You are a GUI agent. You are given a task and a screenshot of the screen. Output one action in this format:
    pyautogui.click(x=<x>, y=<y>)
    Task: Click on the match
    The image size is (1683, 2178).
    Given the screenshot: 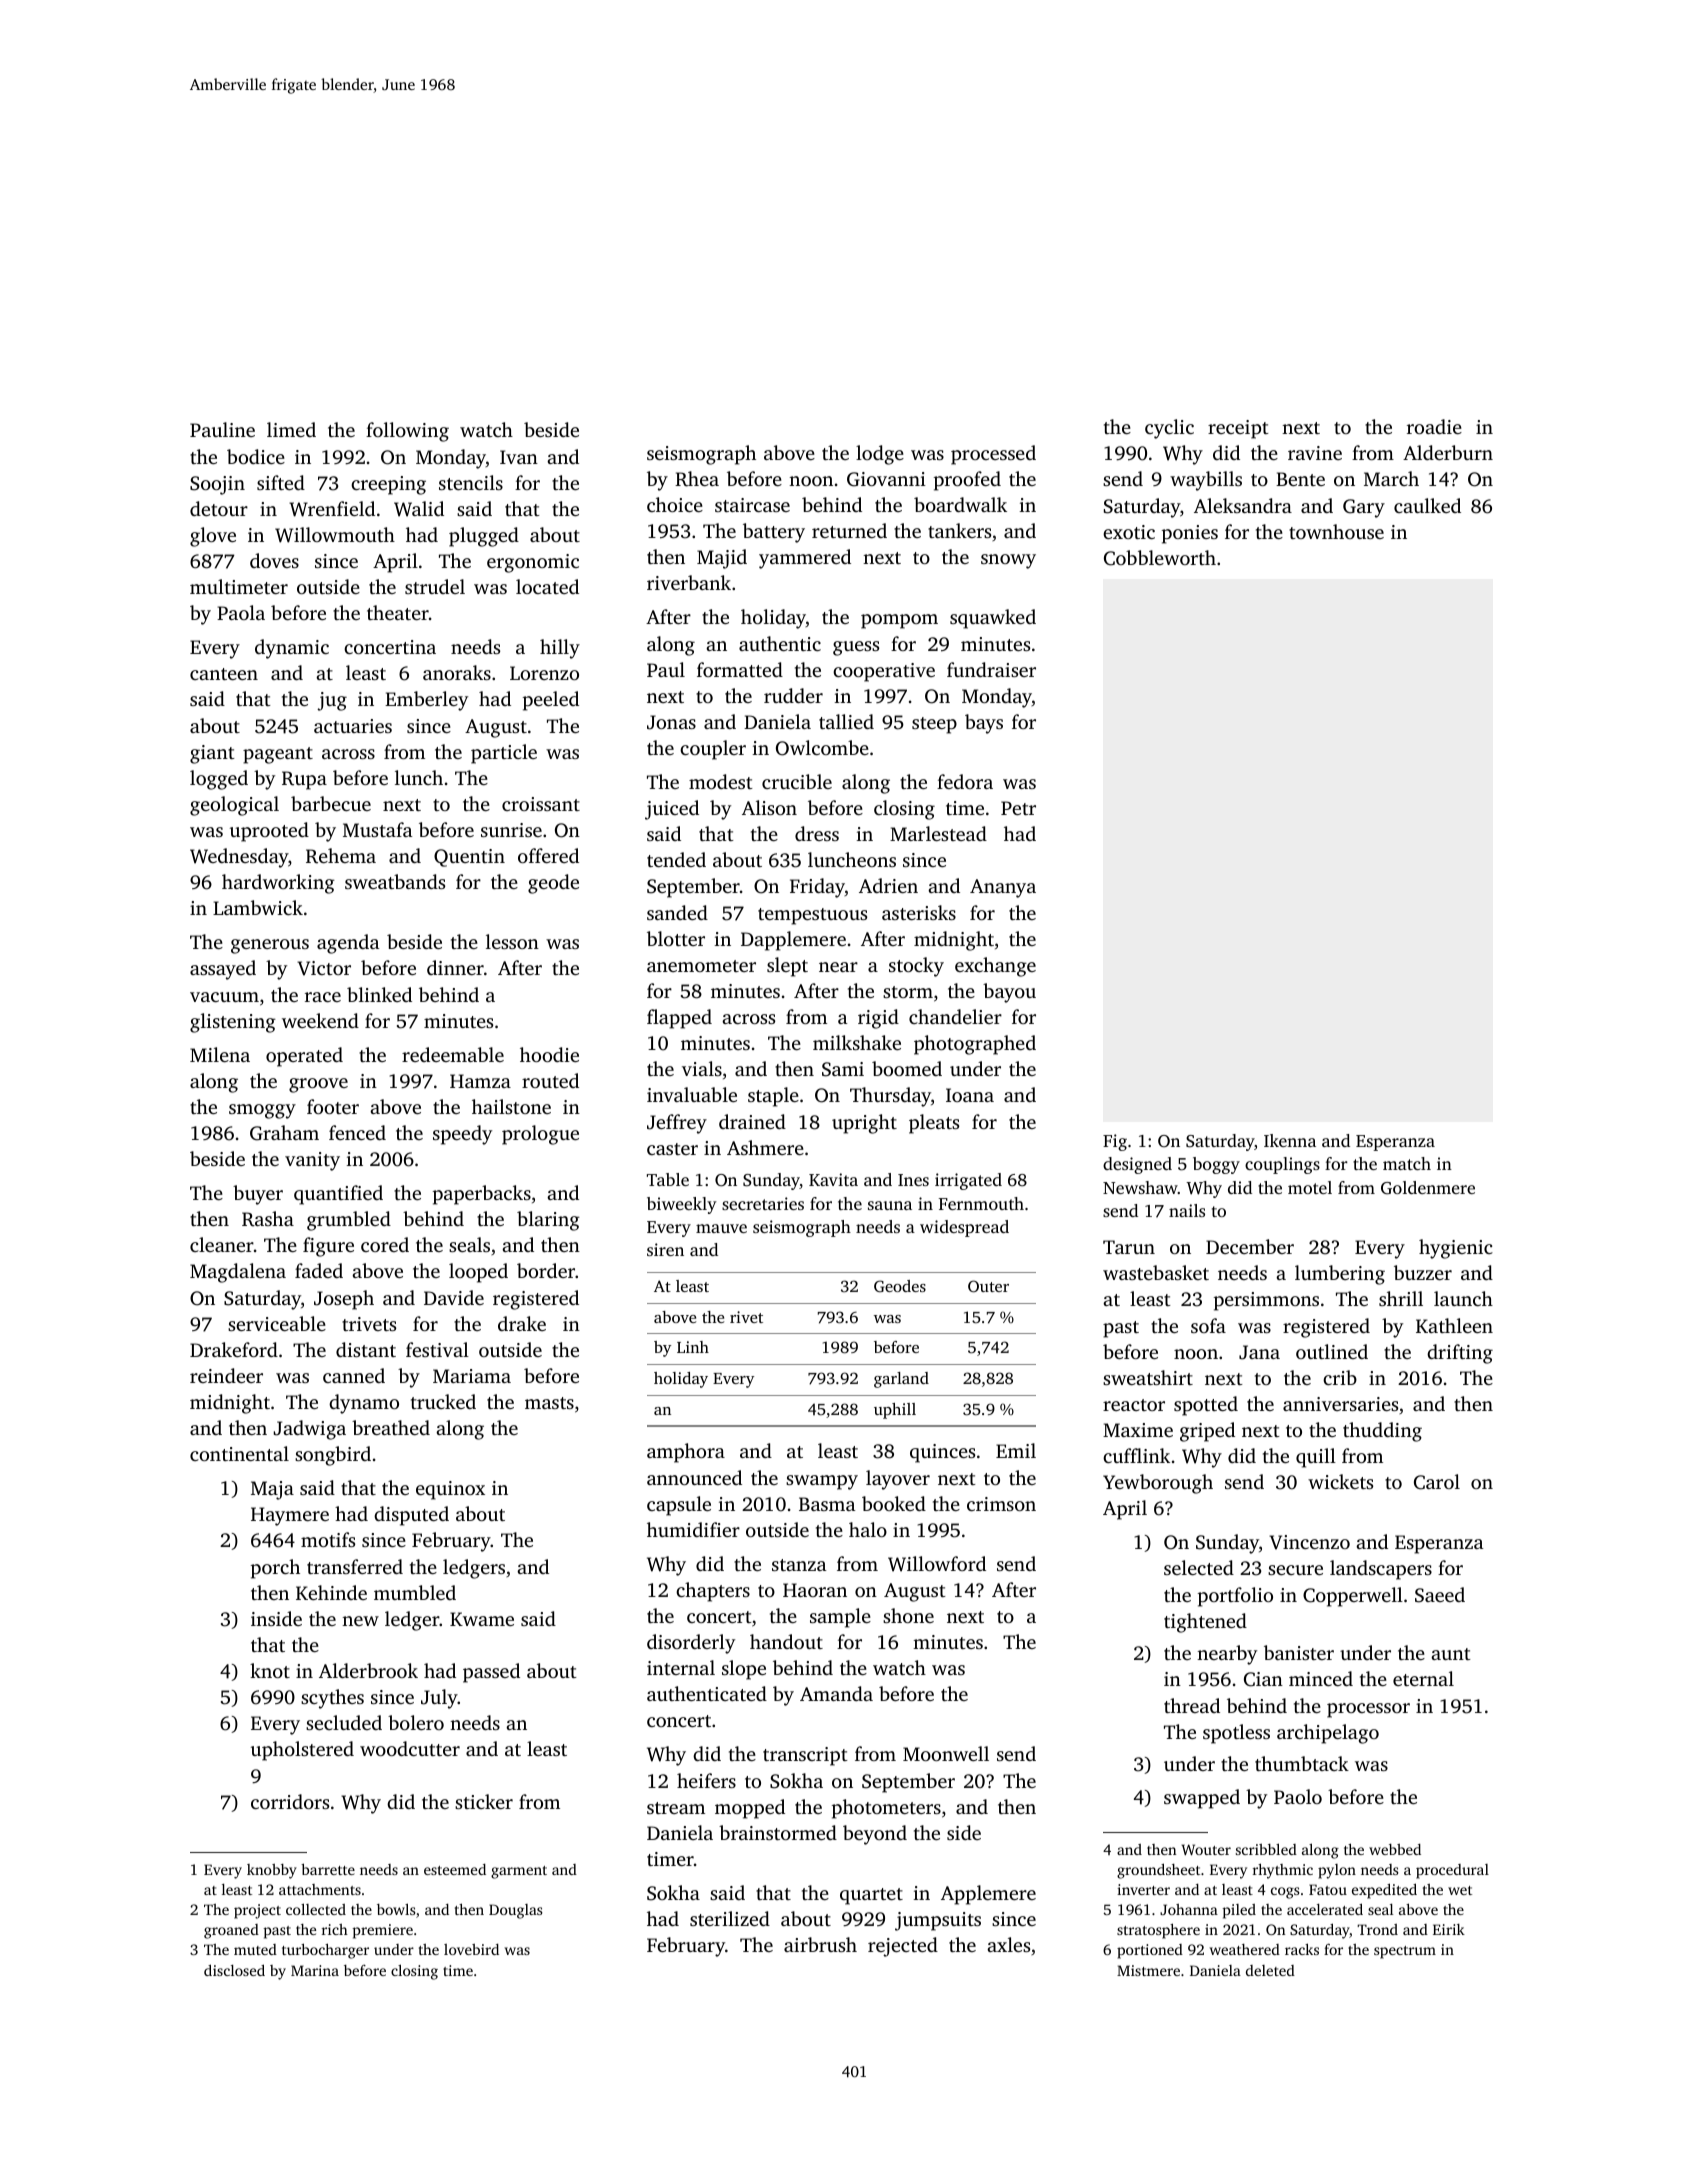 What is the action you would take?
    pyautogui.click(x=1407, y=1163)
